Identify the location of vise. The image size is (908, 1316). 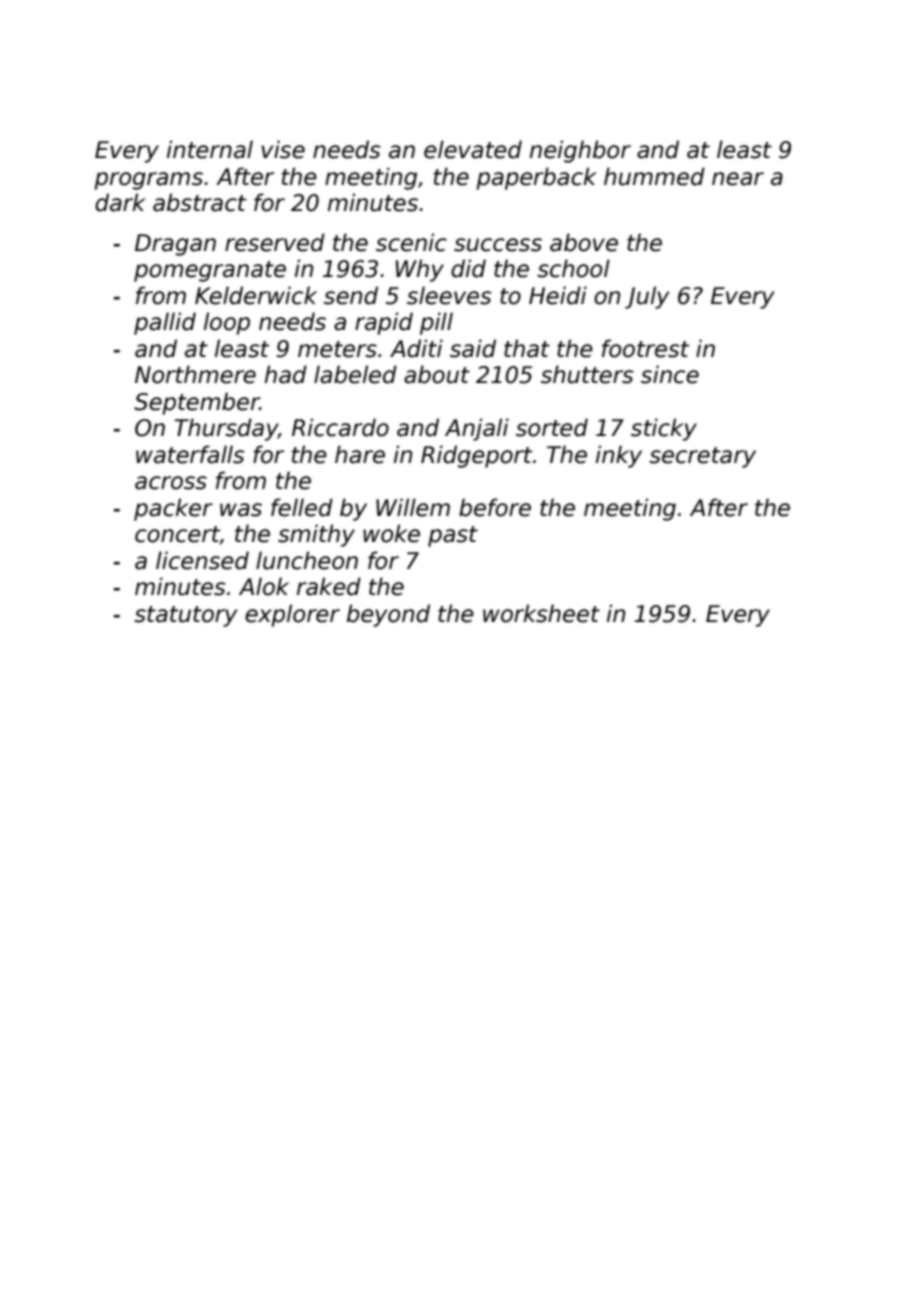
(283, 149).
